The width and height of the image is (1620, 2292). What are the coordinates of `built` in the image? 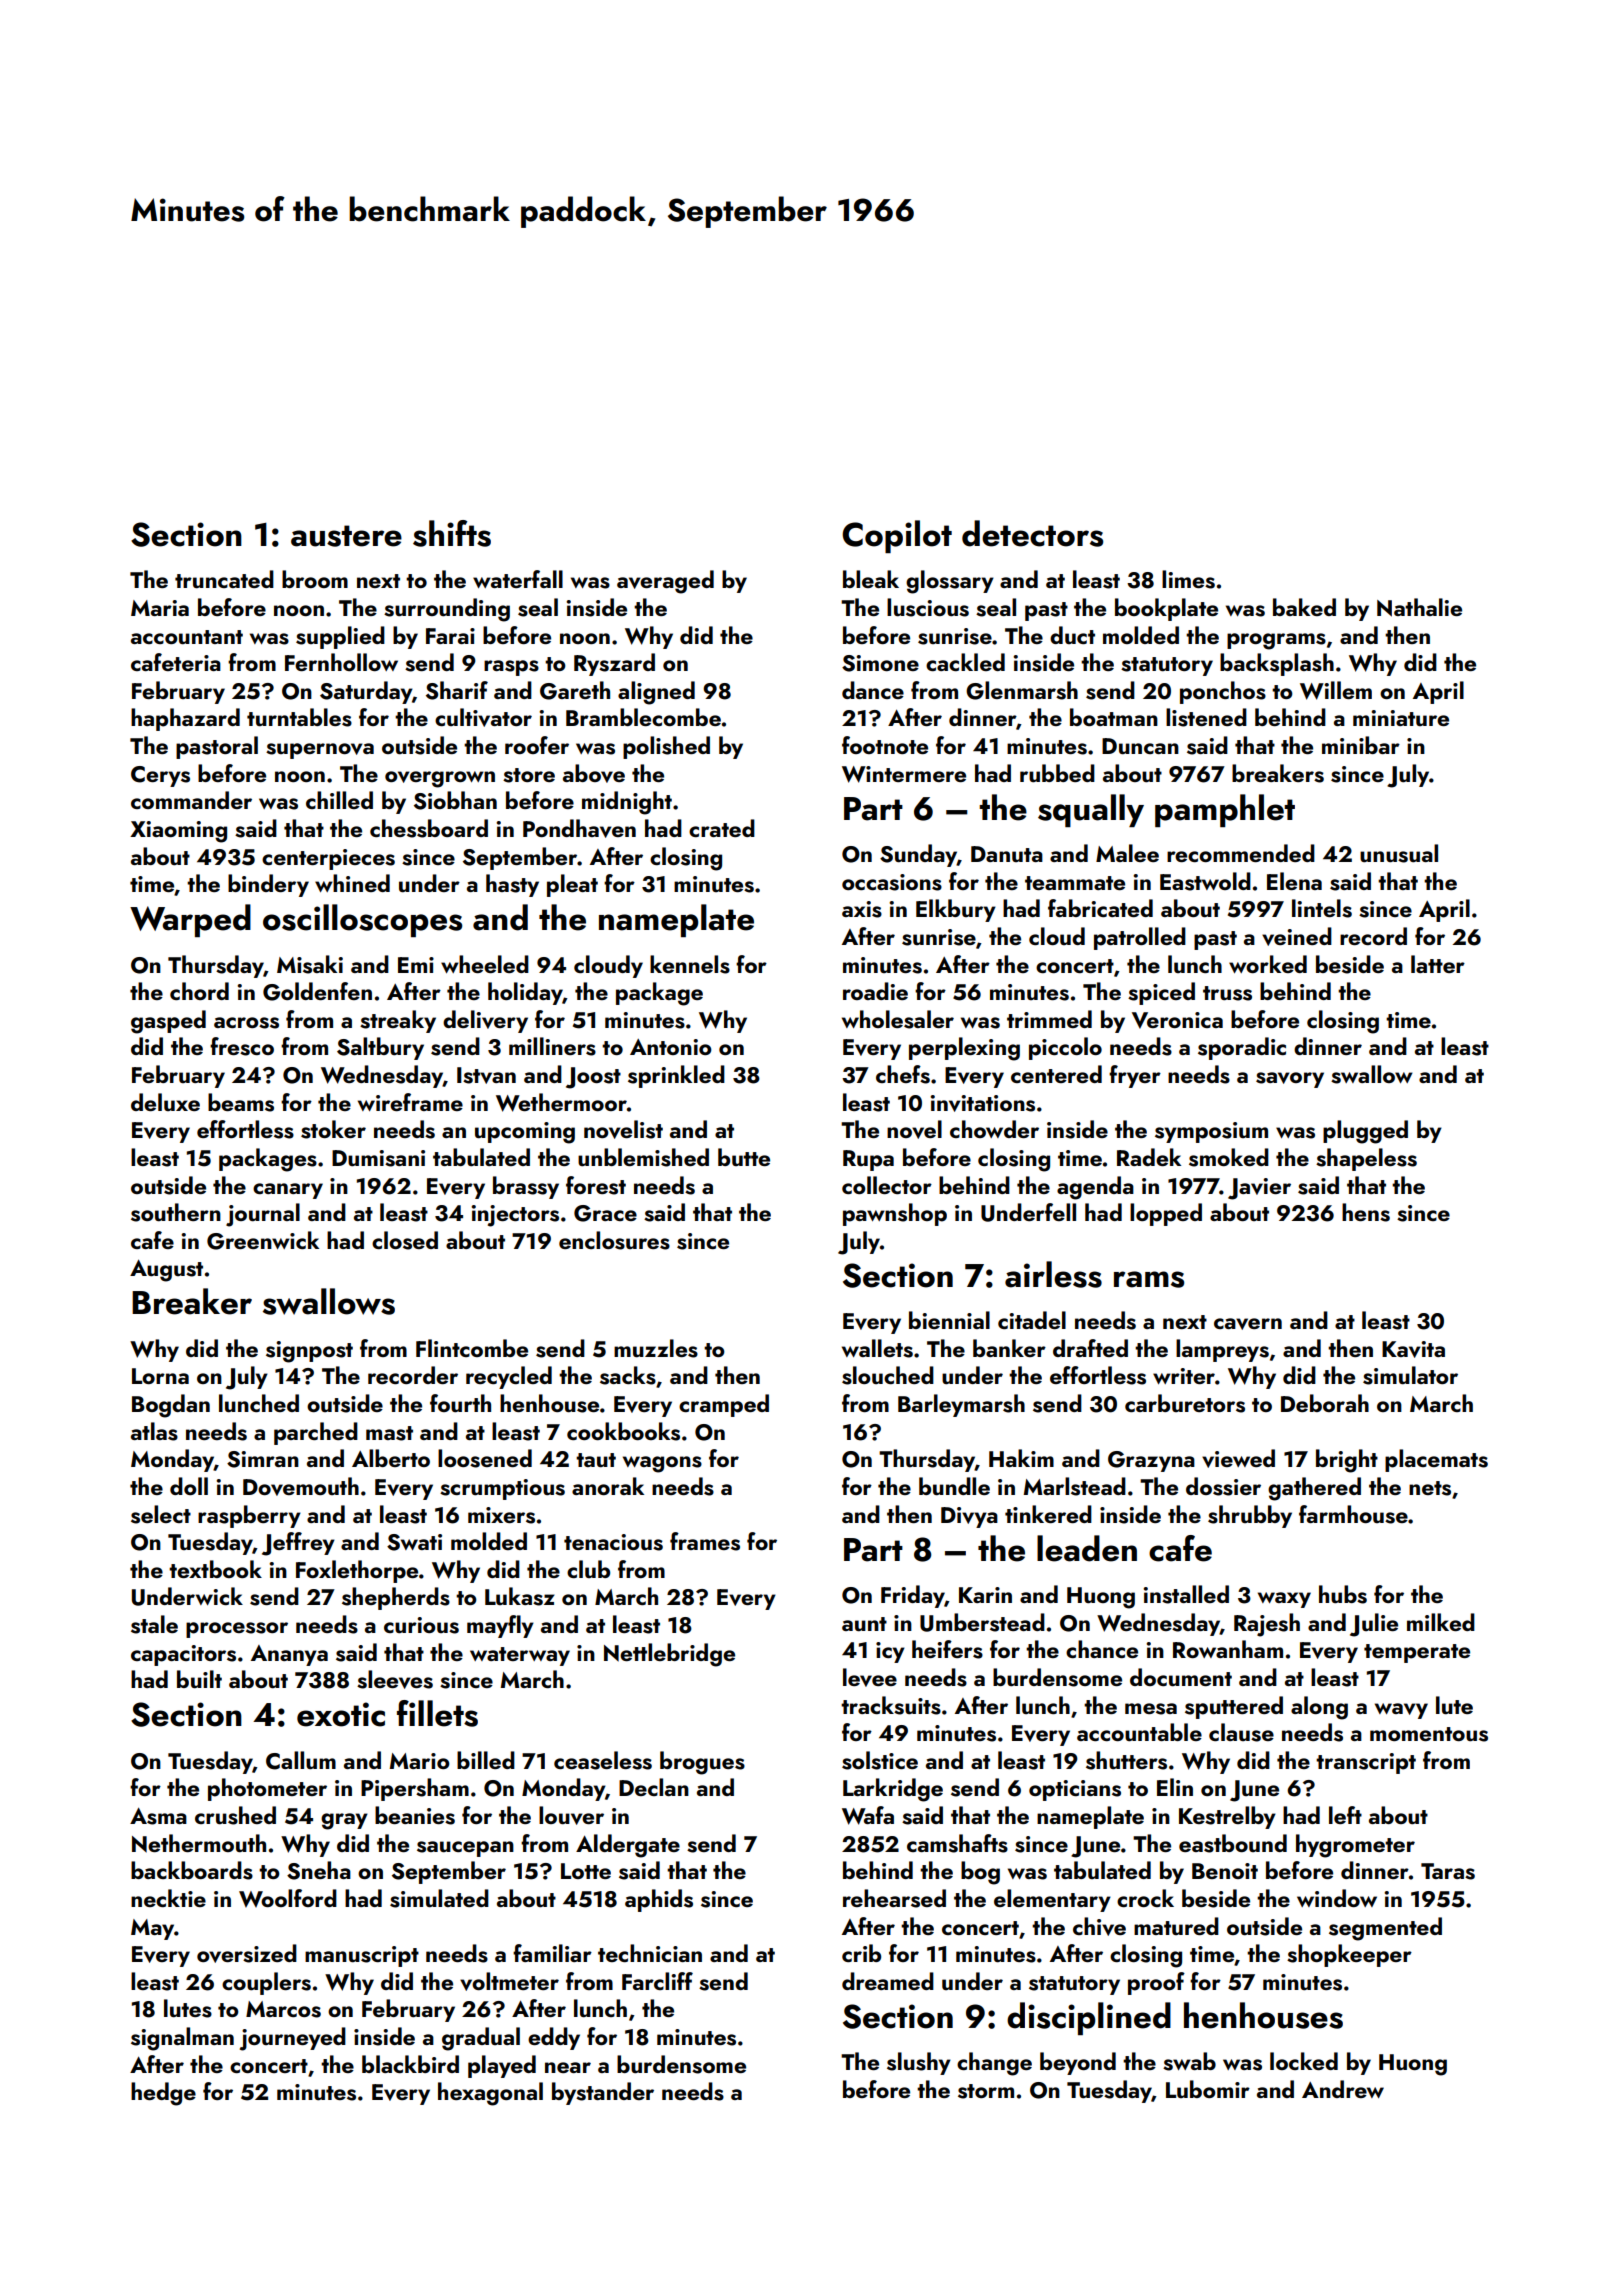 It's located at (199, 1679).
